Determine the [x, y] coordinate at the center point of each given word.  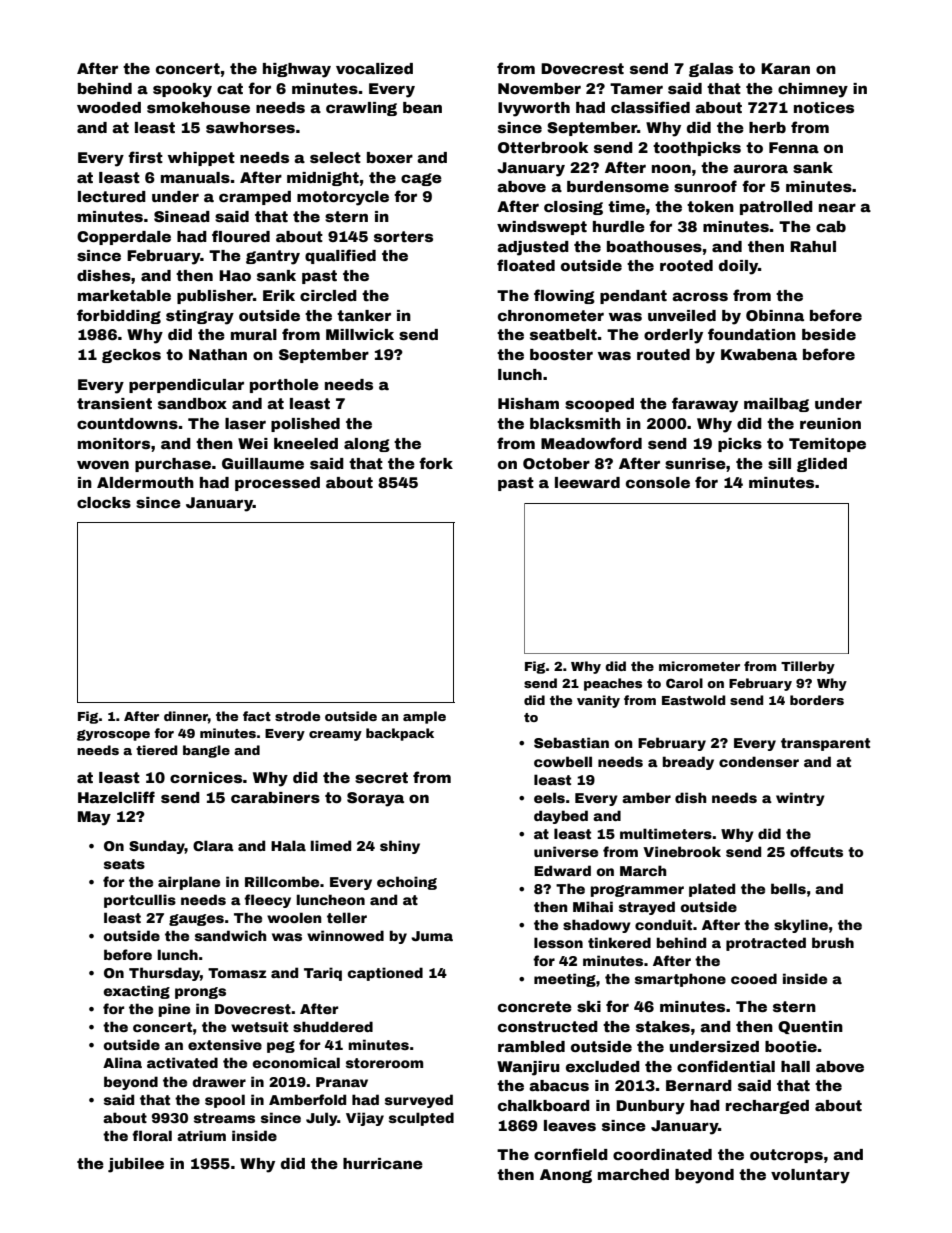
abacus [559, 1085]
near [837, 207]
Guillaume [263, 463]
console [658, 482]
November [539, 88]
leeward [587, 482]
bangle [206, 751]
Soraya [375, 799]
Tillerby [808, 667]
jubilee [136, 1165]
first [145, 157]
